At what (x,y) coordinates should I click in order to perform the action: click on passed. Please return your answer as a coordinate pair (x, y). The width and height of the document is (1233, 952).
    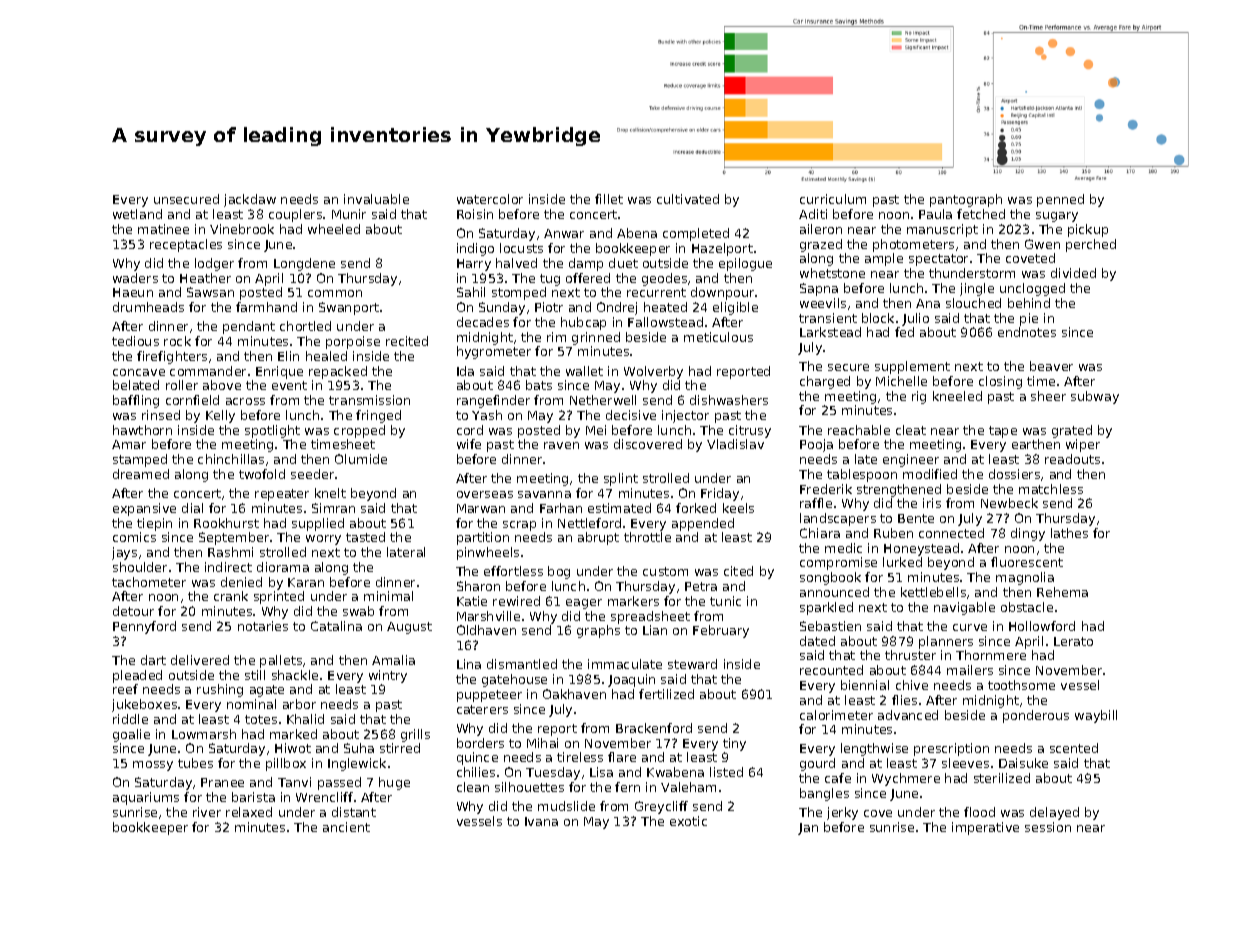
    Looking at the image, I should click on (339, 783).
